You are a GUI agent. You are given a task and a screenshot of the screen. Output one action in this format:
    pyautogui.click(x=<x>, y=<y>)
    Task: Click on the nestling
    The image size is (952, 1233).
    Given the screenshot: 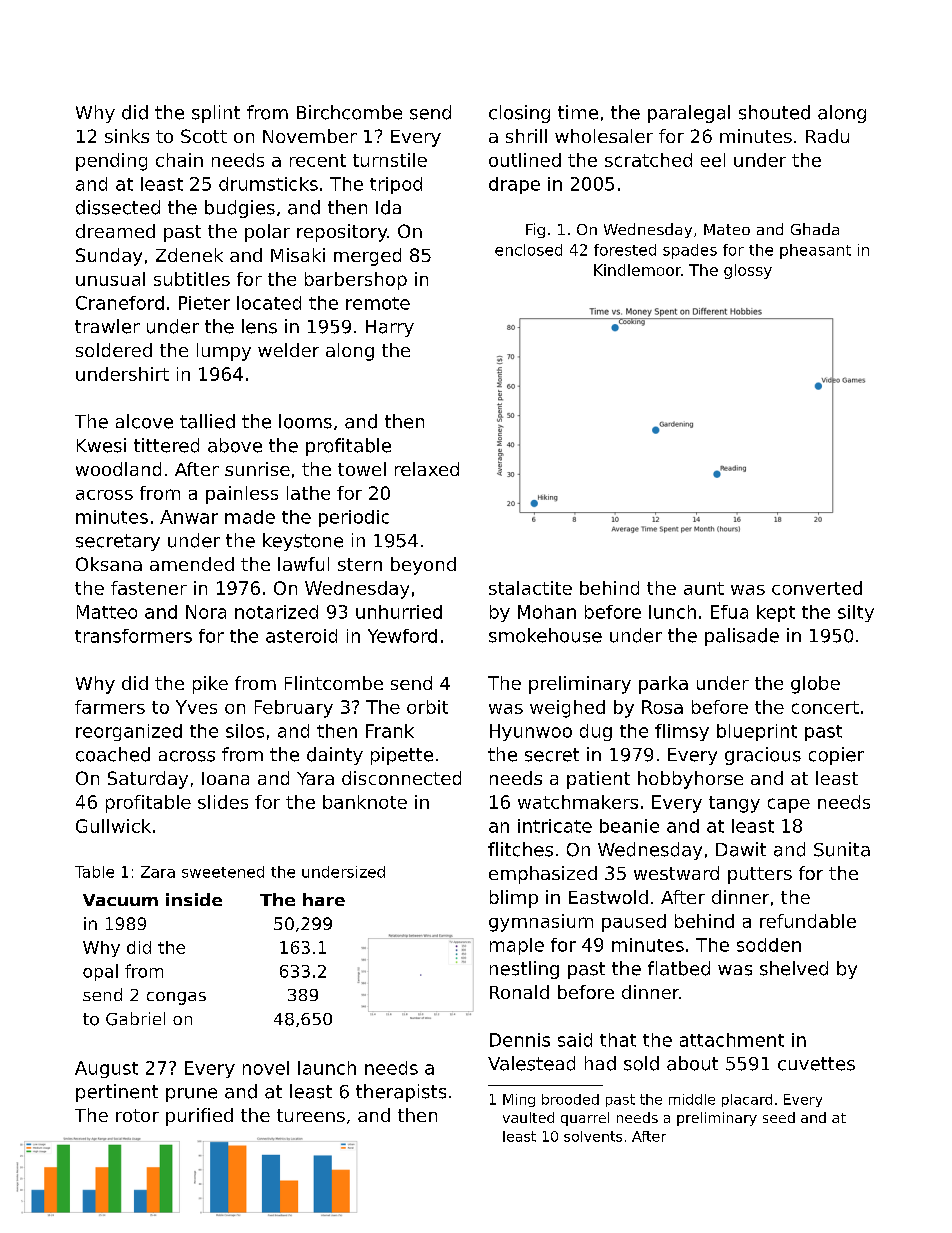 What is the action you would take?
    pyautogui.click(x=524, y=970)
